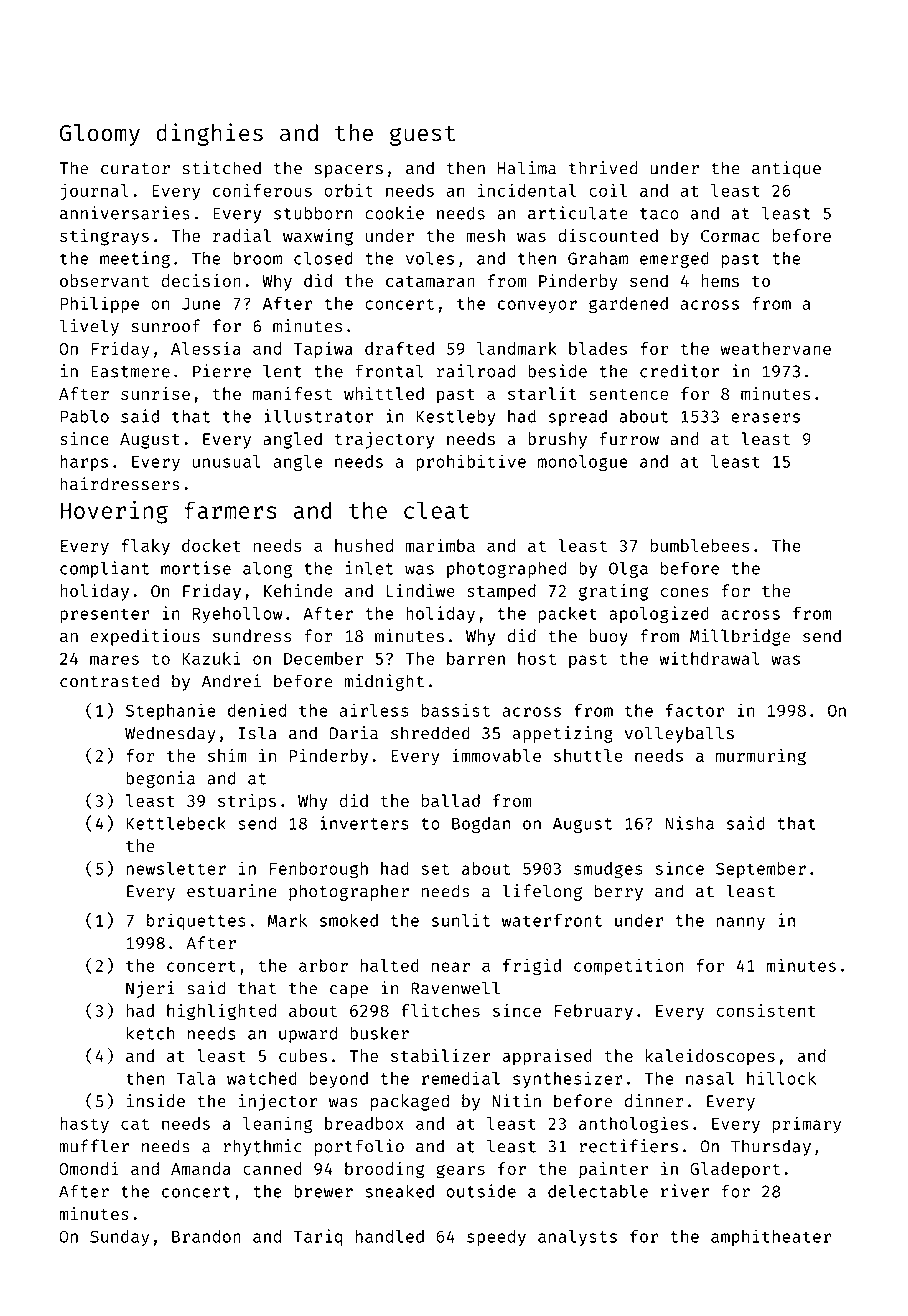 This page has width=908, height=1316. What do you see at coordinates (485, 235) in the page?
I see `mesh` at bounding box center [485, 235].
